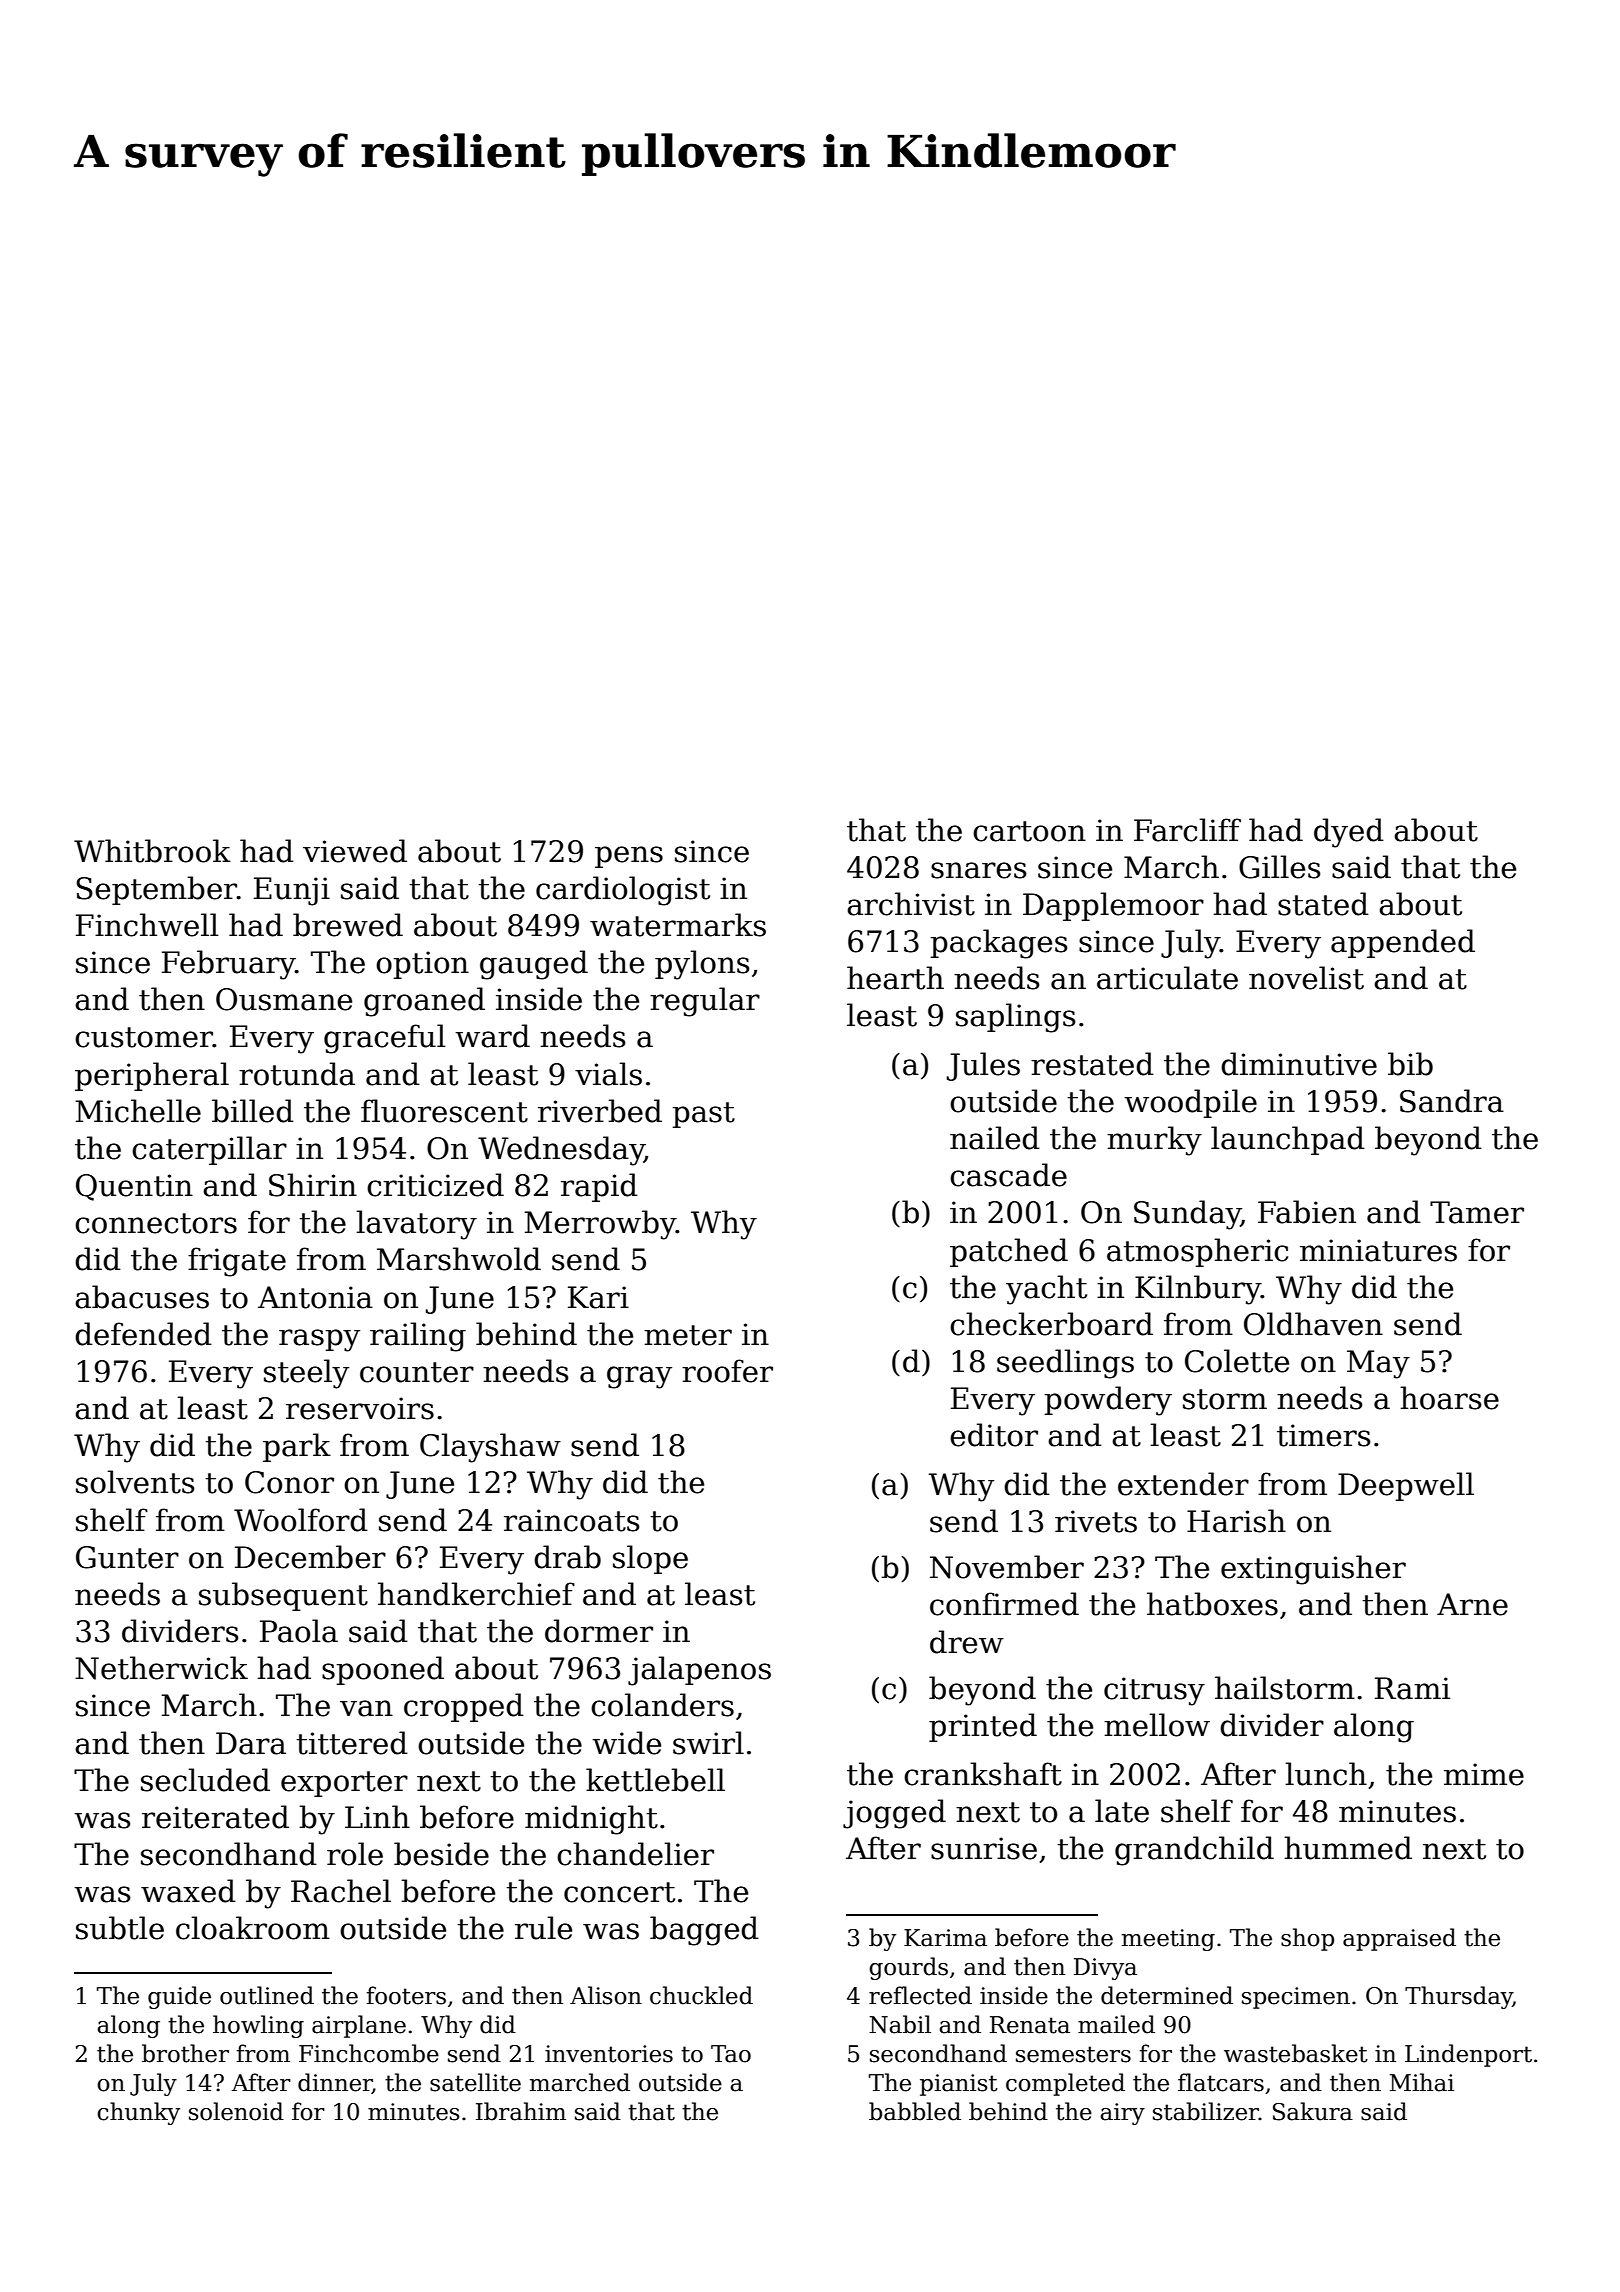  I want to click on November, so click(1007, 1567).
